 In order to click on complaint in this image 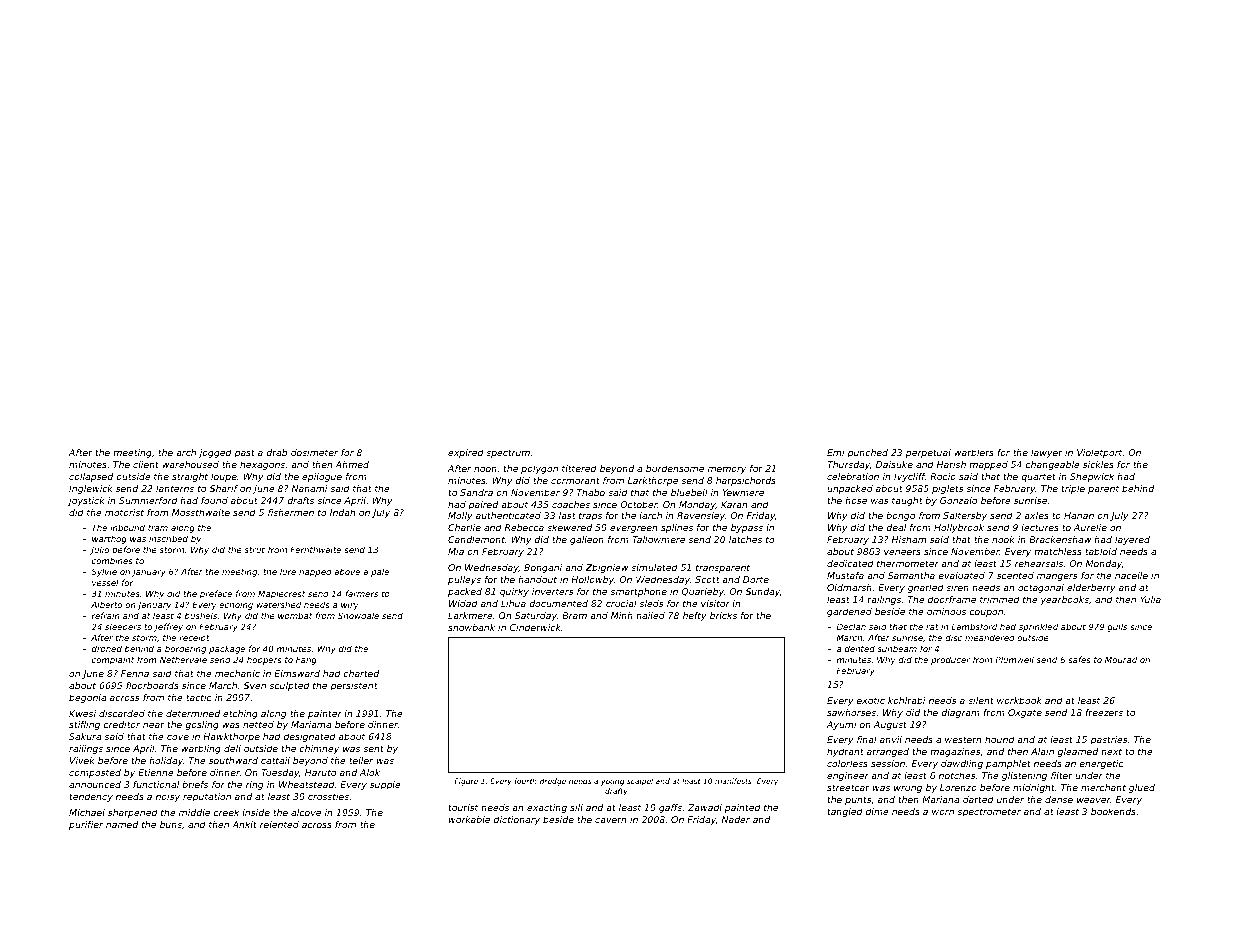, I will do `click(113, 660)`.
